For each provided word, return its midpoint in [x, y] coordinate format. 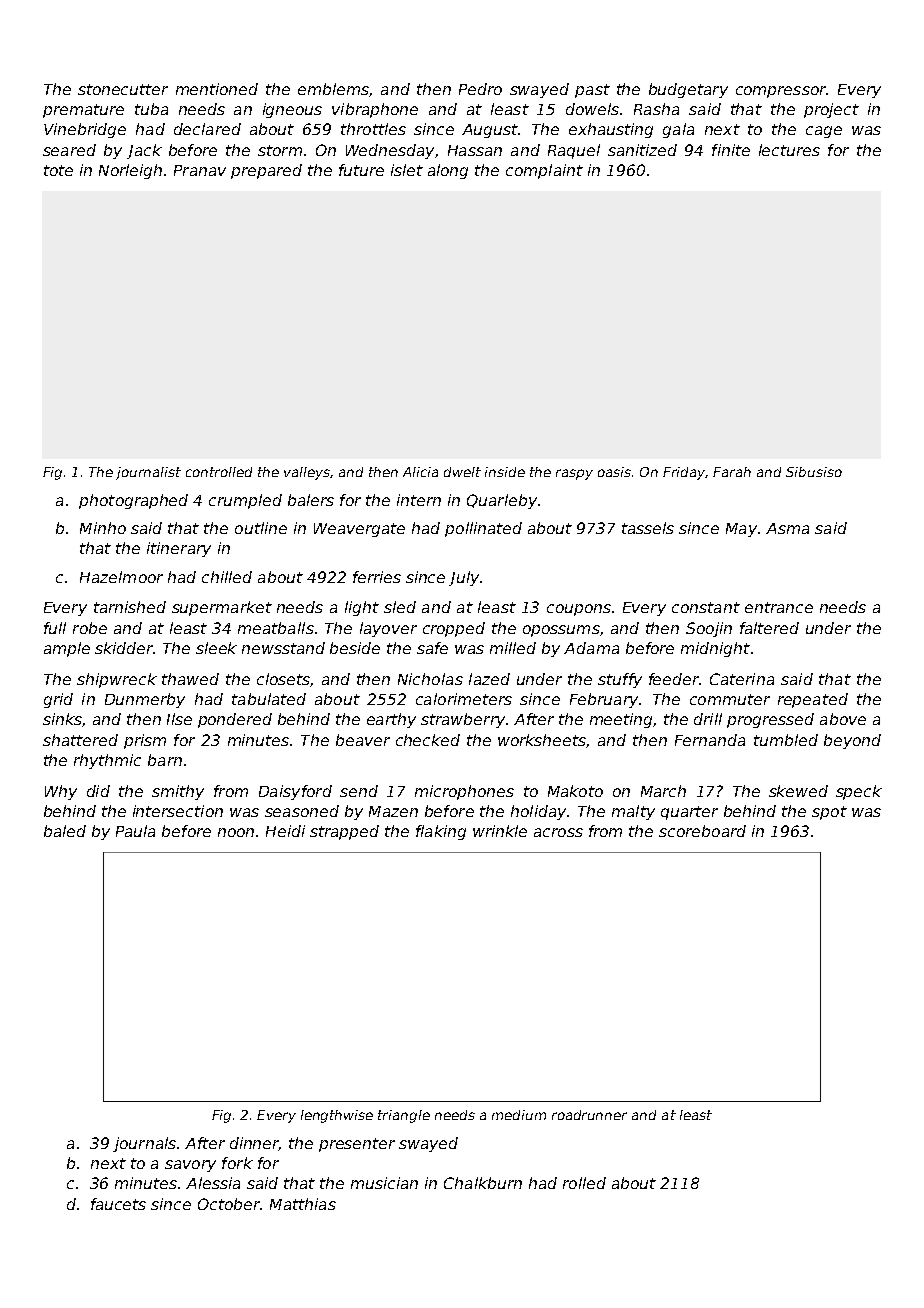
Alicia [420, 472]
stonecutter [123, 89]
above [843, 719]
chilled [227, 577]
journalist [148, 473]
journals [144, 1144]
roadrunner [589, 1115]
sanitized [642, 150]
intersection [178, 811]
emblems [333, 89]
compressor [781, 92]
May [741, 530]
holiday [538, 812]
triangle [404, 1116]
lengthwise [337, 1116]
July [464, 578]
